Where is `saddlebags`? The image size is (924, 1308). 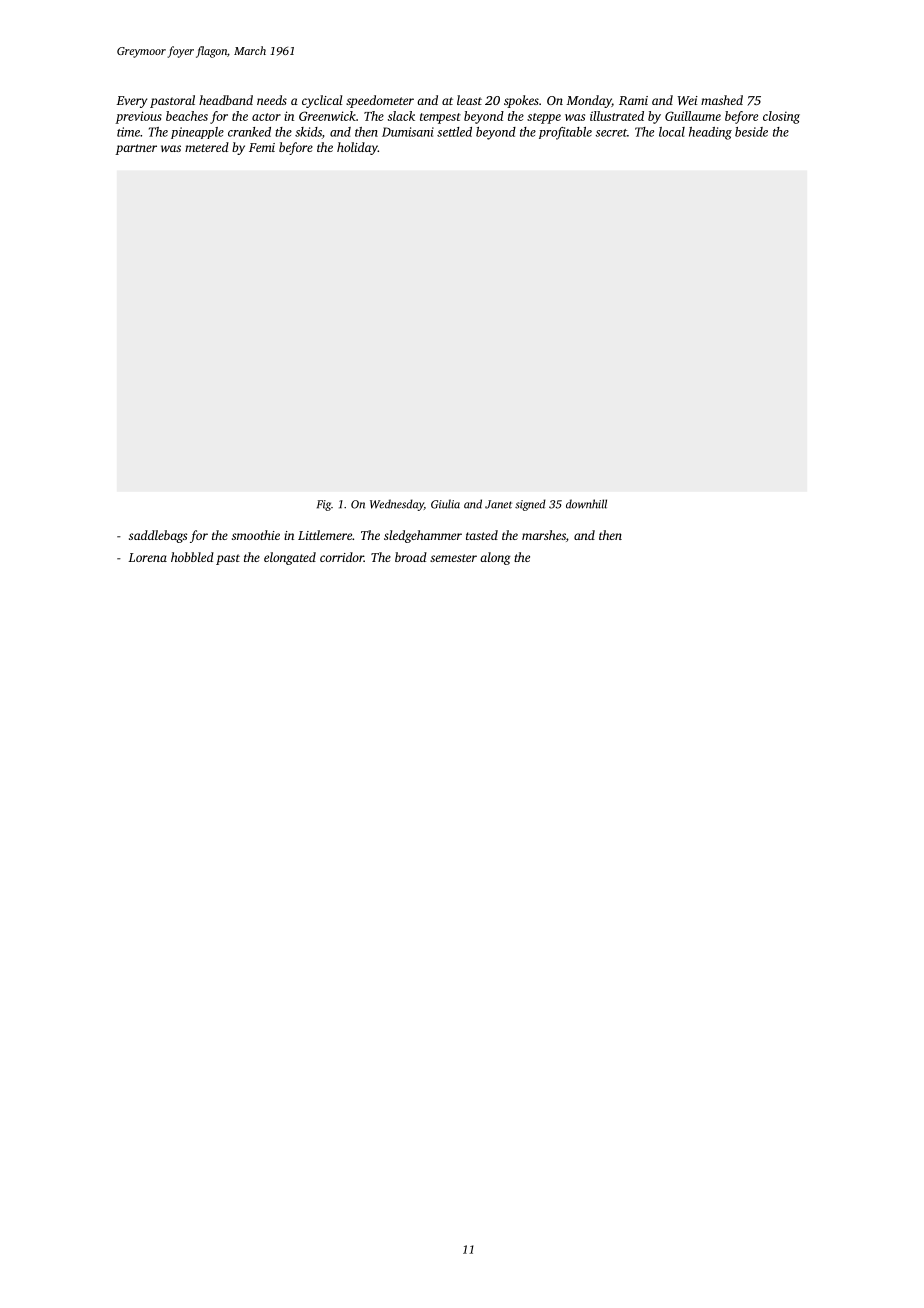
saddlebags is located at coordinates (158, 536).
